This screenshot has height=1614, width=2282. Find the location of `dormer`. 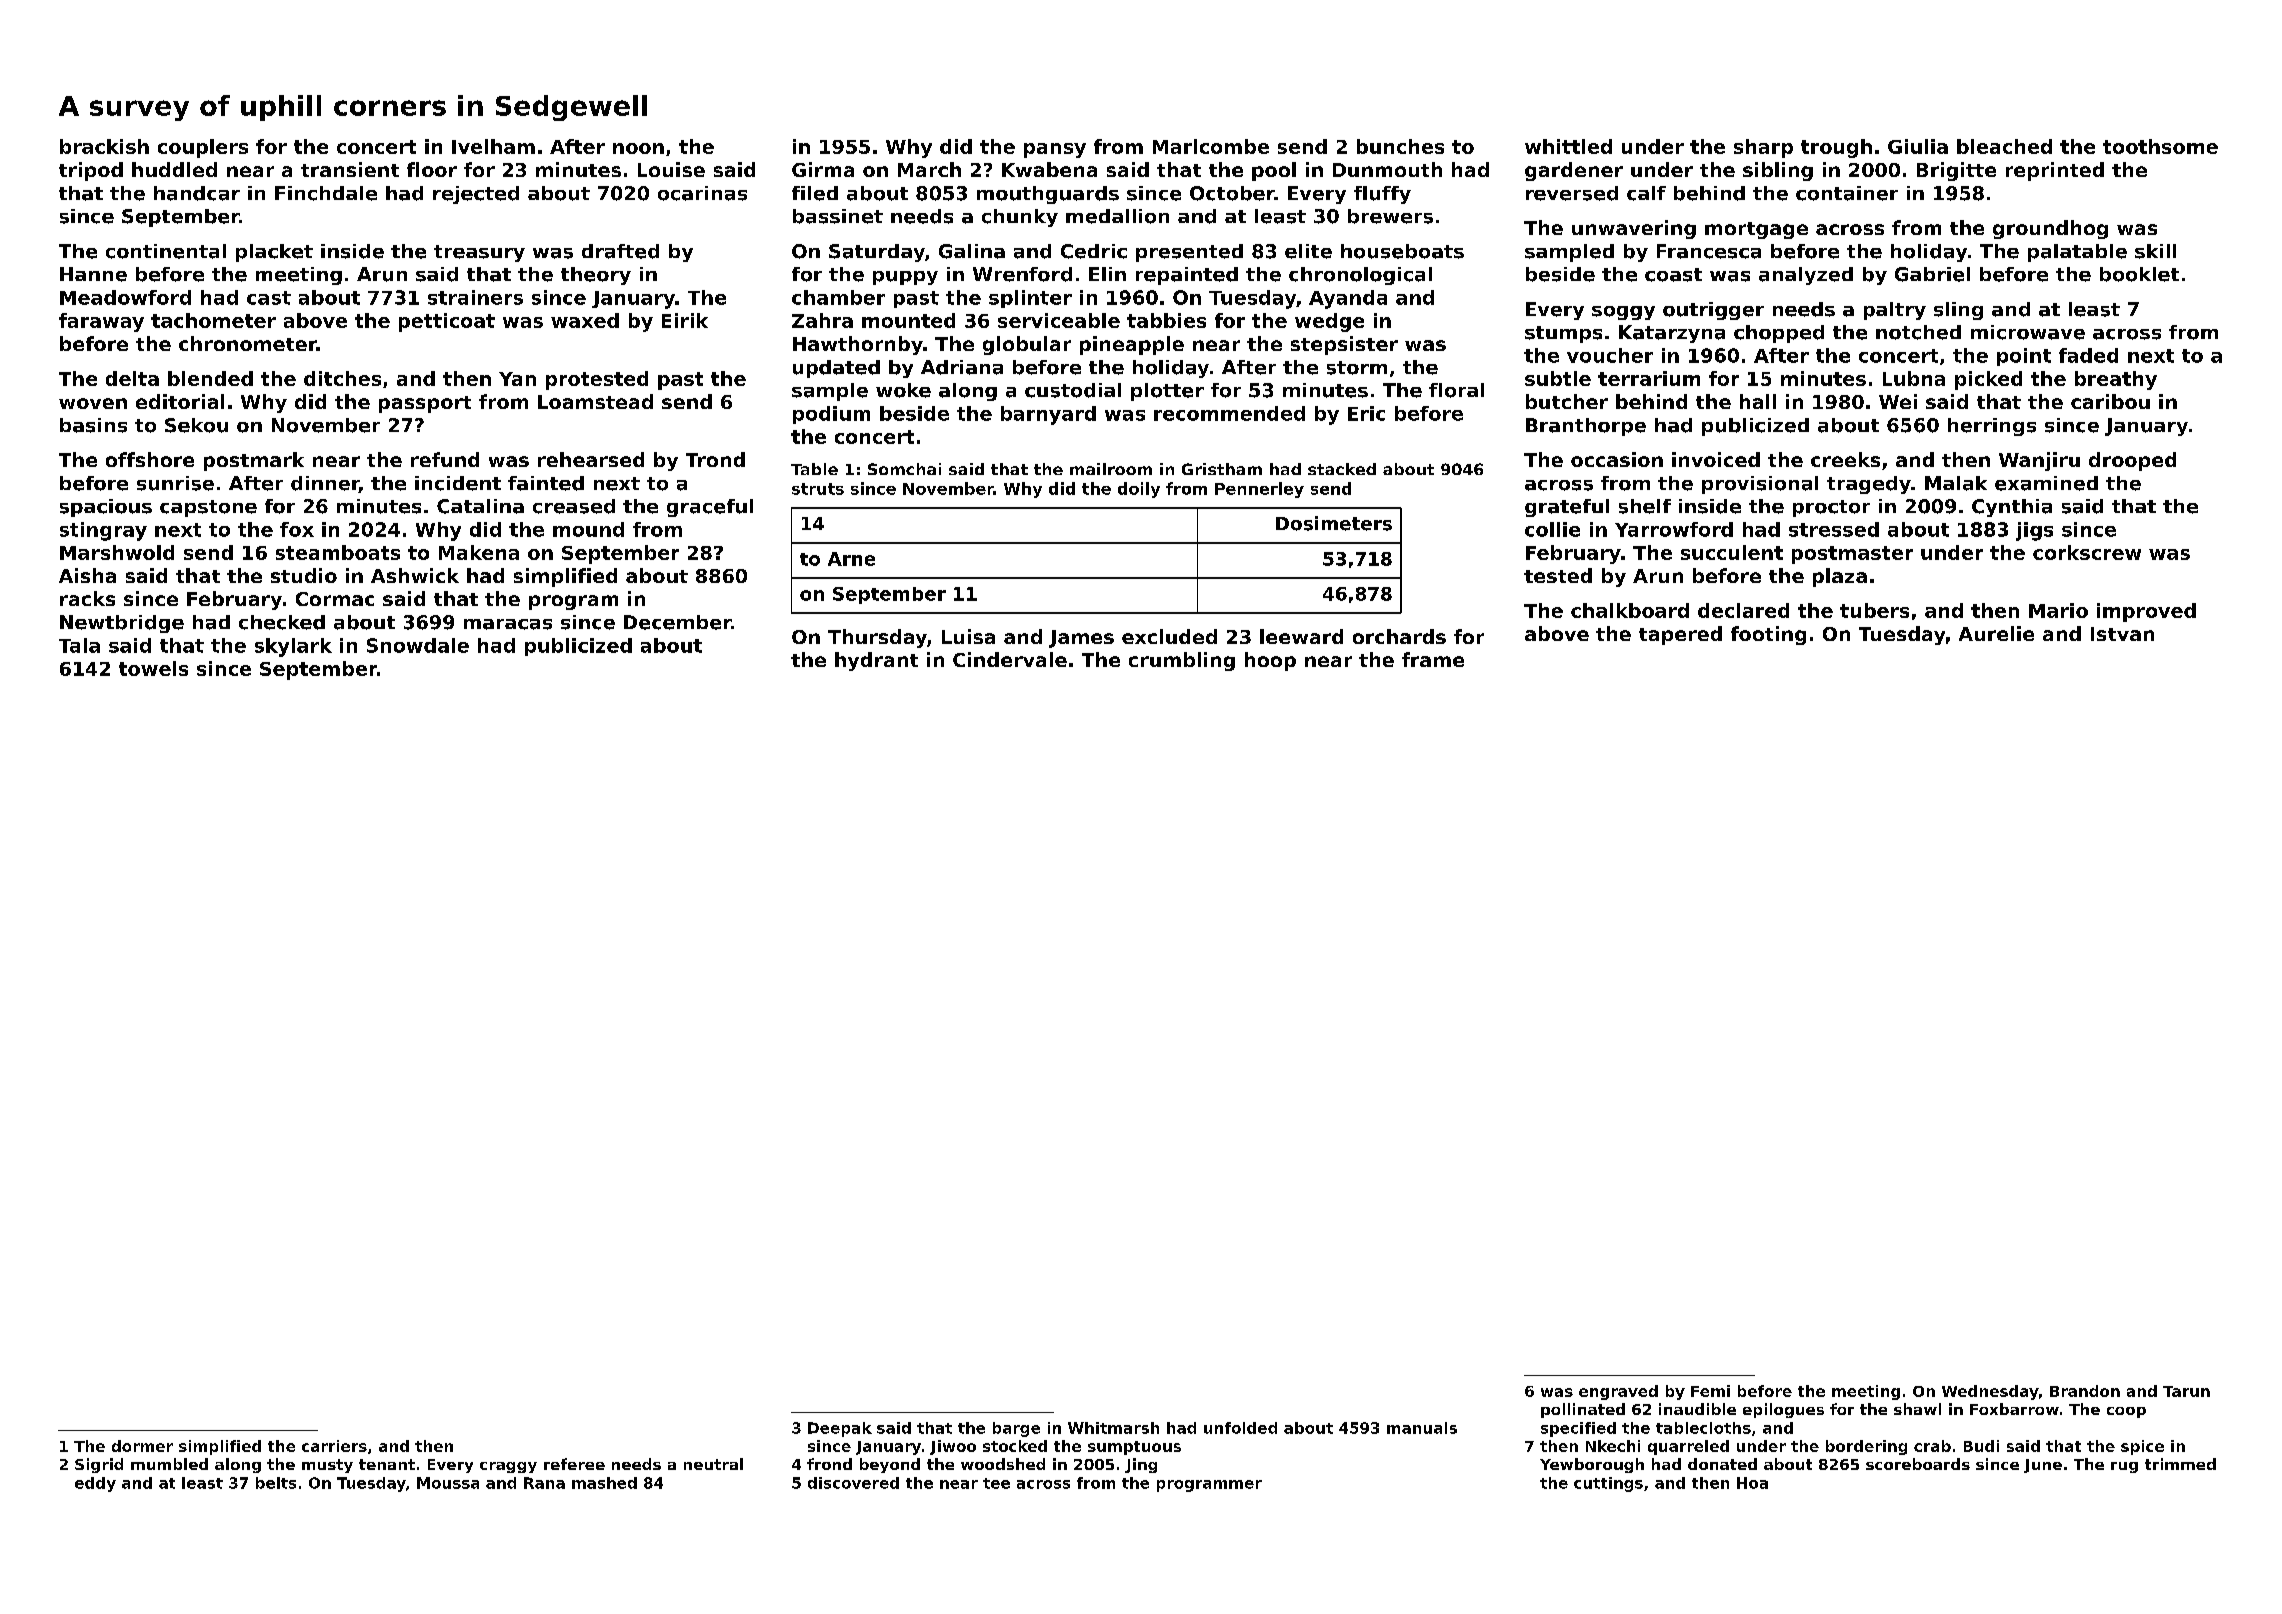

dormer is located at coordinates (142, 1446).
